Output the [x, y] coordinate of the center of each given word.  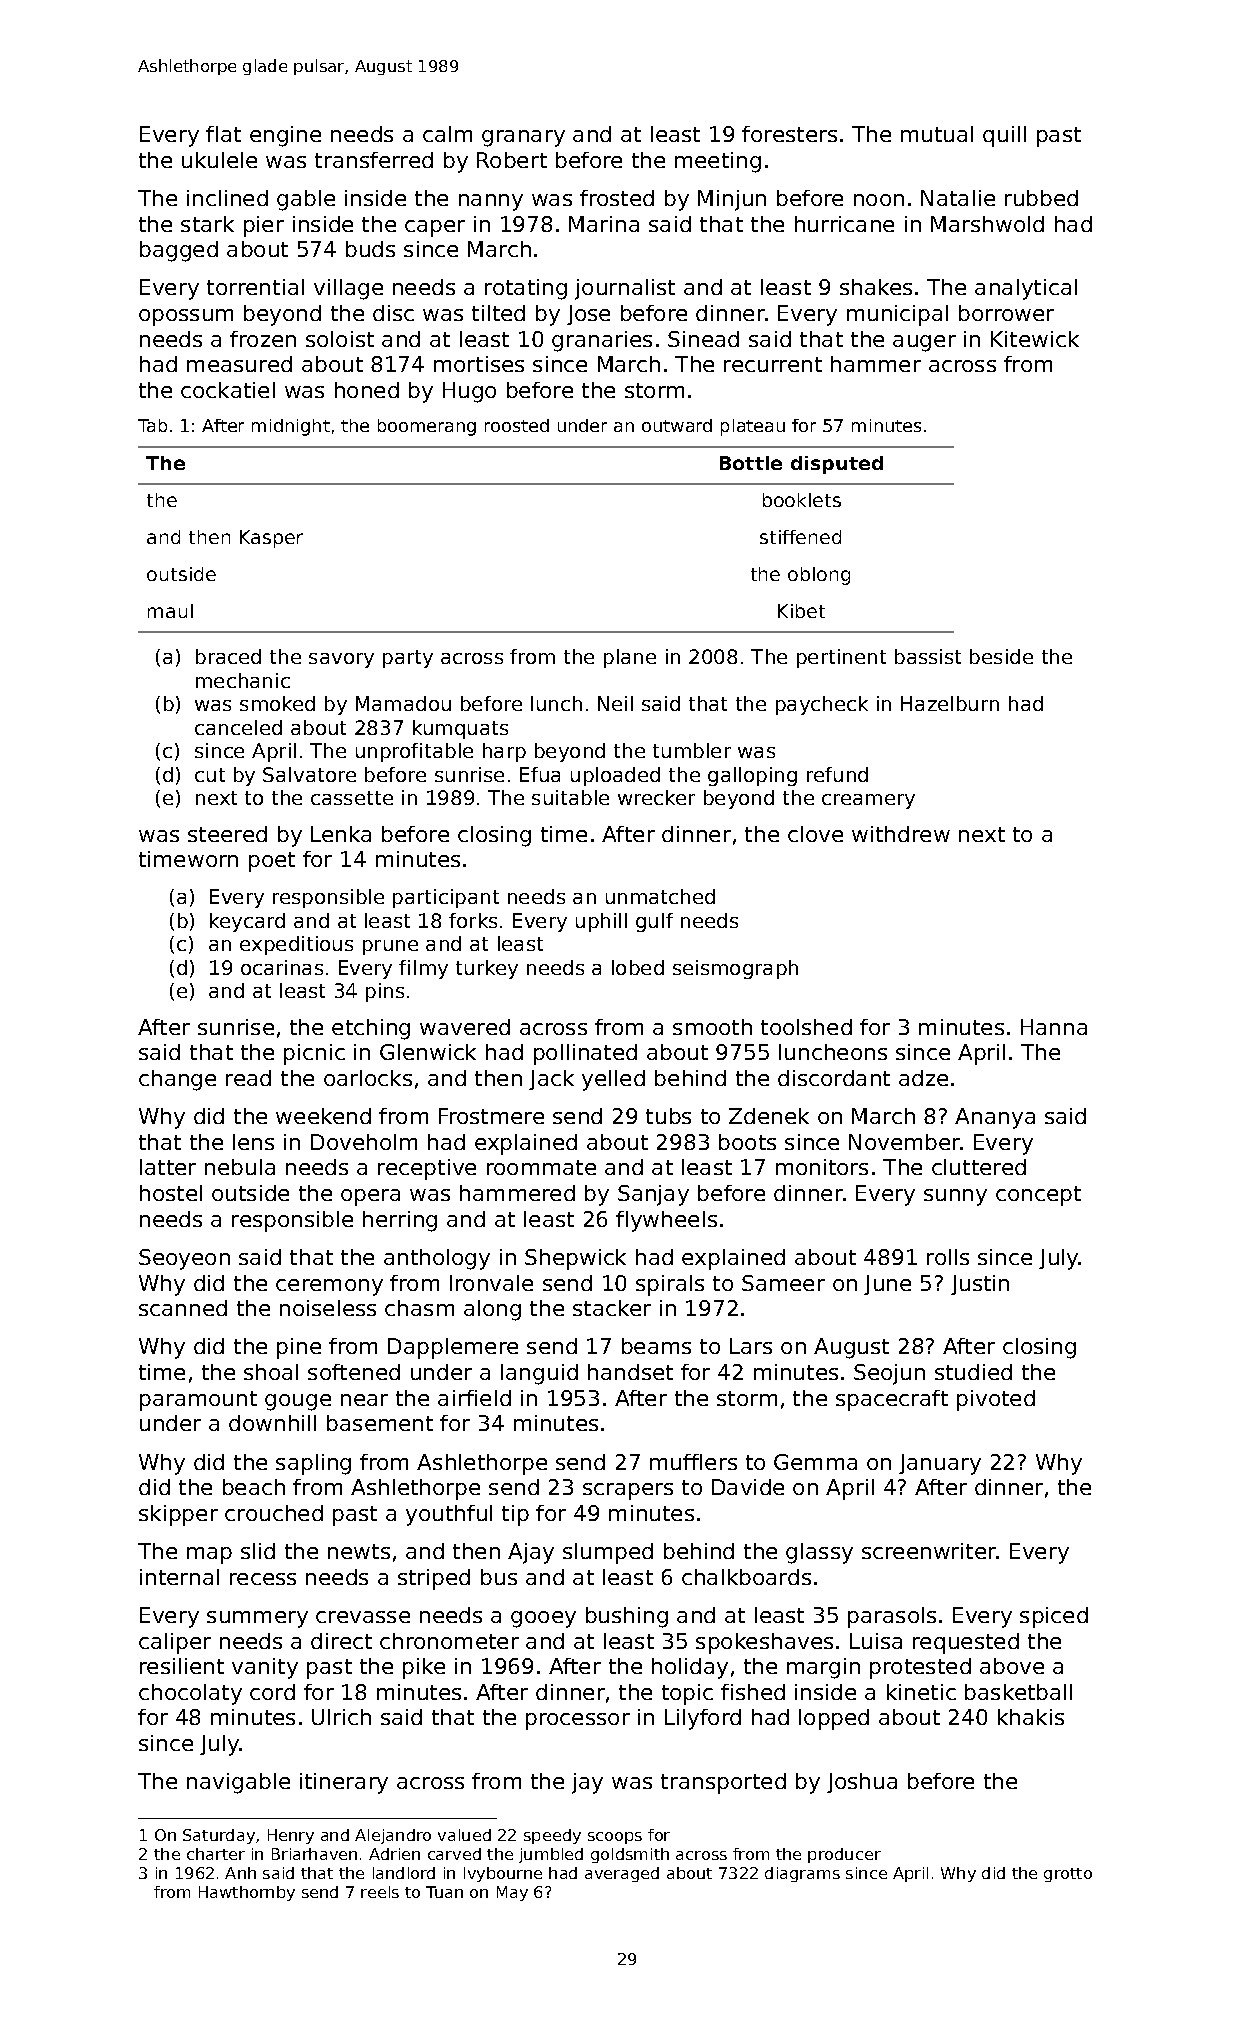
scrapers [628, 1491]
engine [285, 136]
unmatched [660, 896]
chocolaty [190, 1694]
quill [1004, 136]
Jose [588, 315]
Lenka [341, 834]
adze [923, 1078]
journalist [625, 289]
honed [367, 390]
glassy [819, 1553]
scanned [183, 1308]
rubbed [1041, 198]
